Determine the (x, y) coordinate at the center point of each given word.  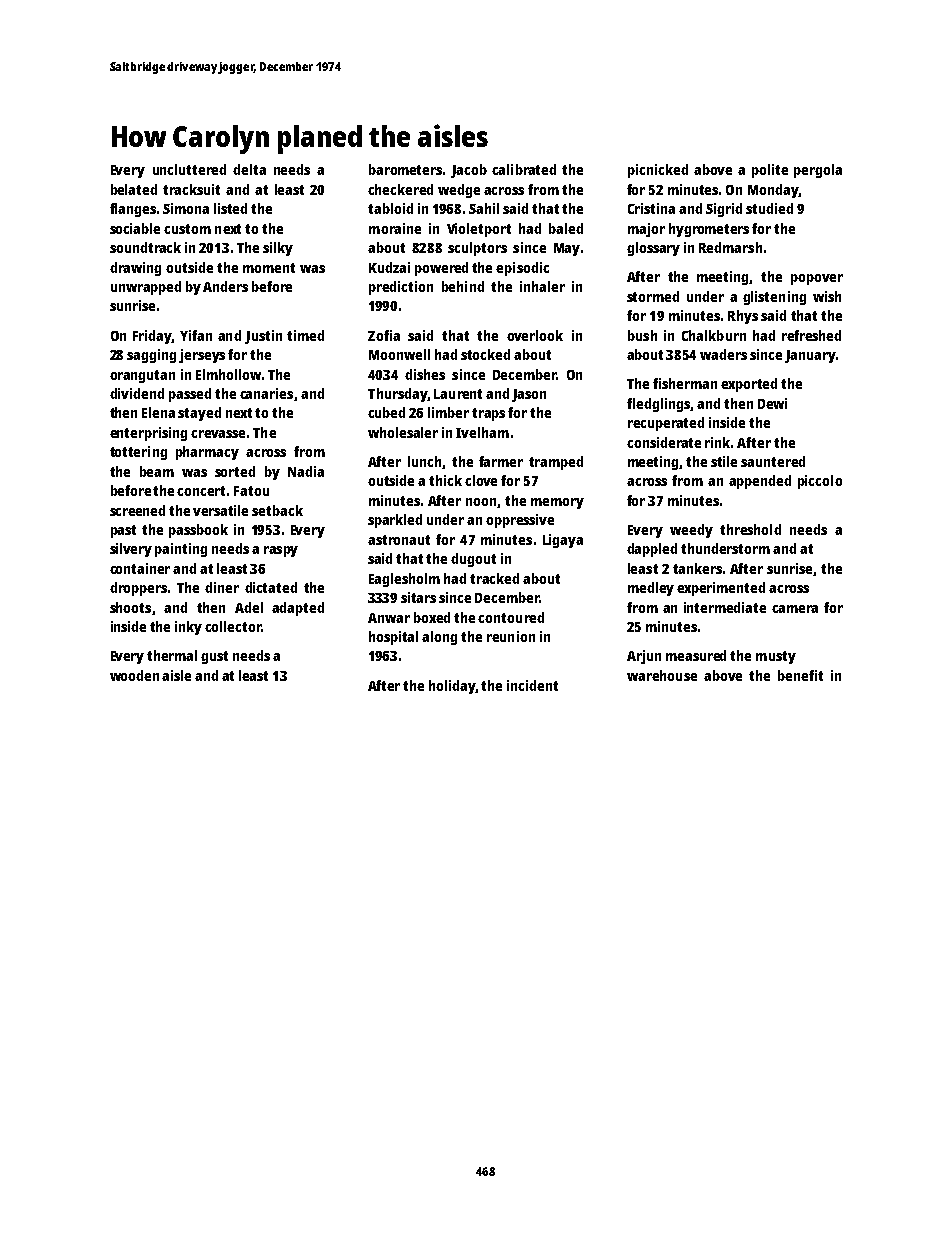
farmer (501, 461)
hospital (393, 638)
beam (157, 471)
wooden (134, 675)
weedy (691, 531)
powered (441, 269)
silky (278, 249)
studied (769, 208)
